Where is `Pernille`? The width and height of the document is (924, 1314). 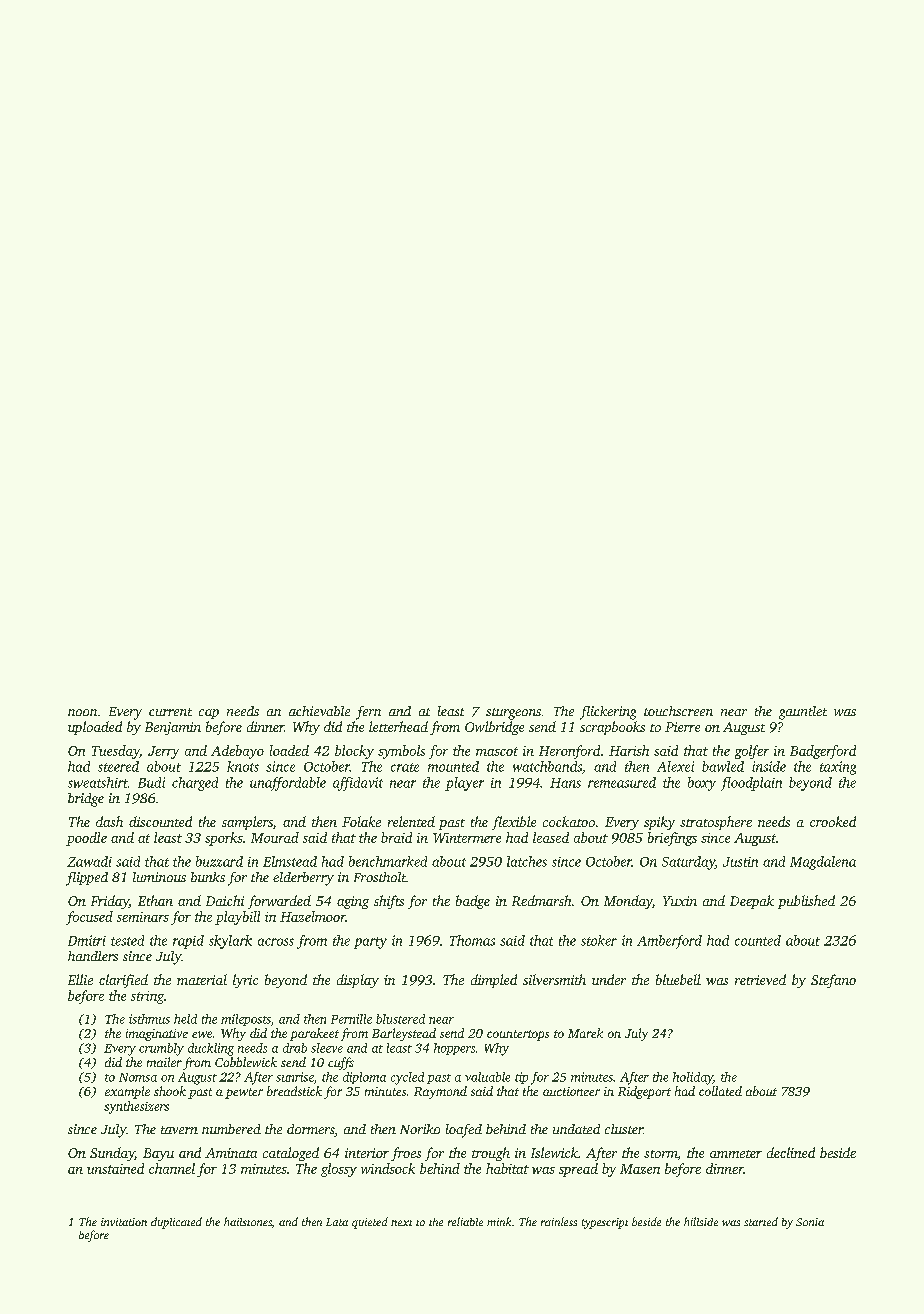 Pernille is located at coordinates (351, 1019).
